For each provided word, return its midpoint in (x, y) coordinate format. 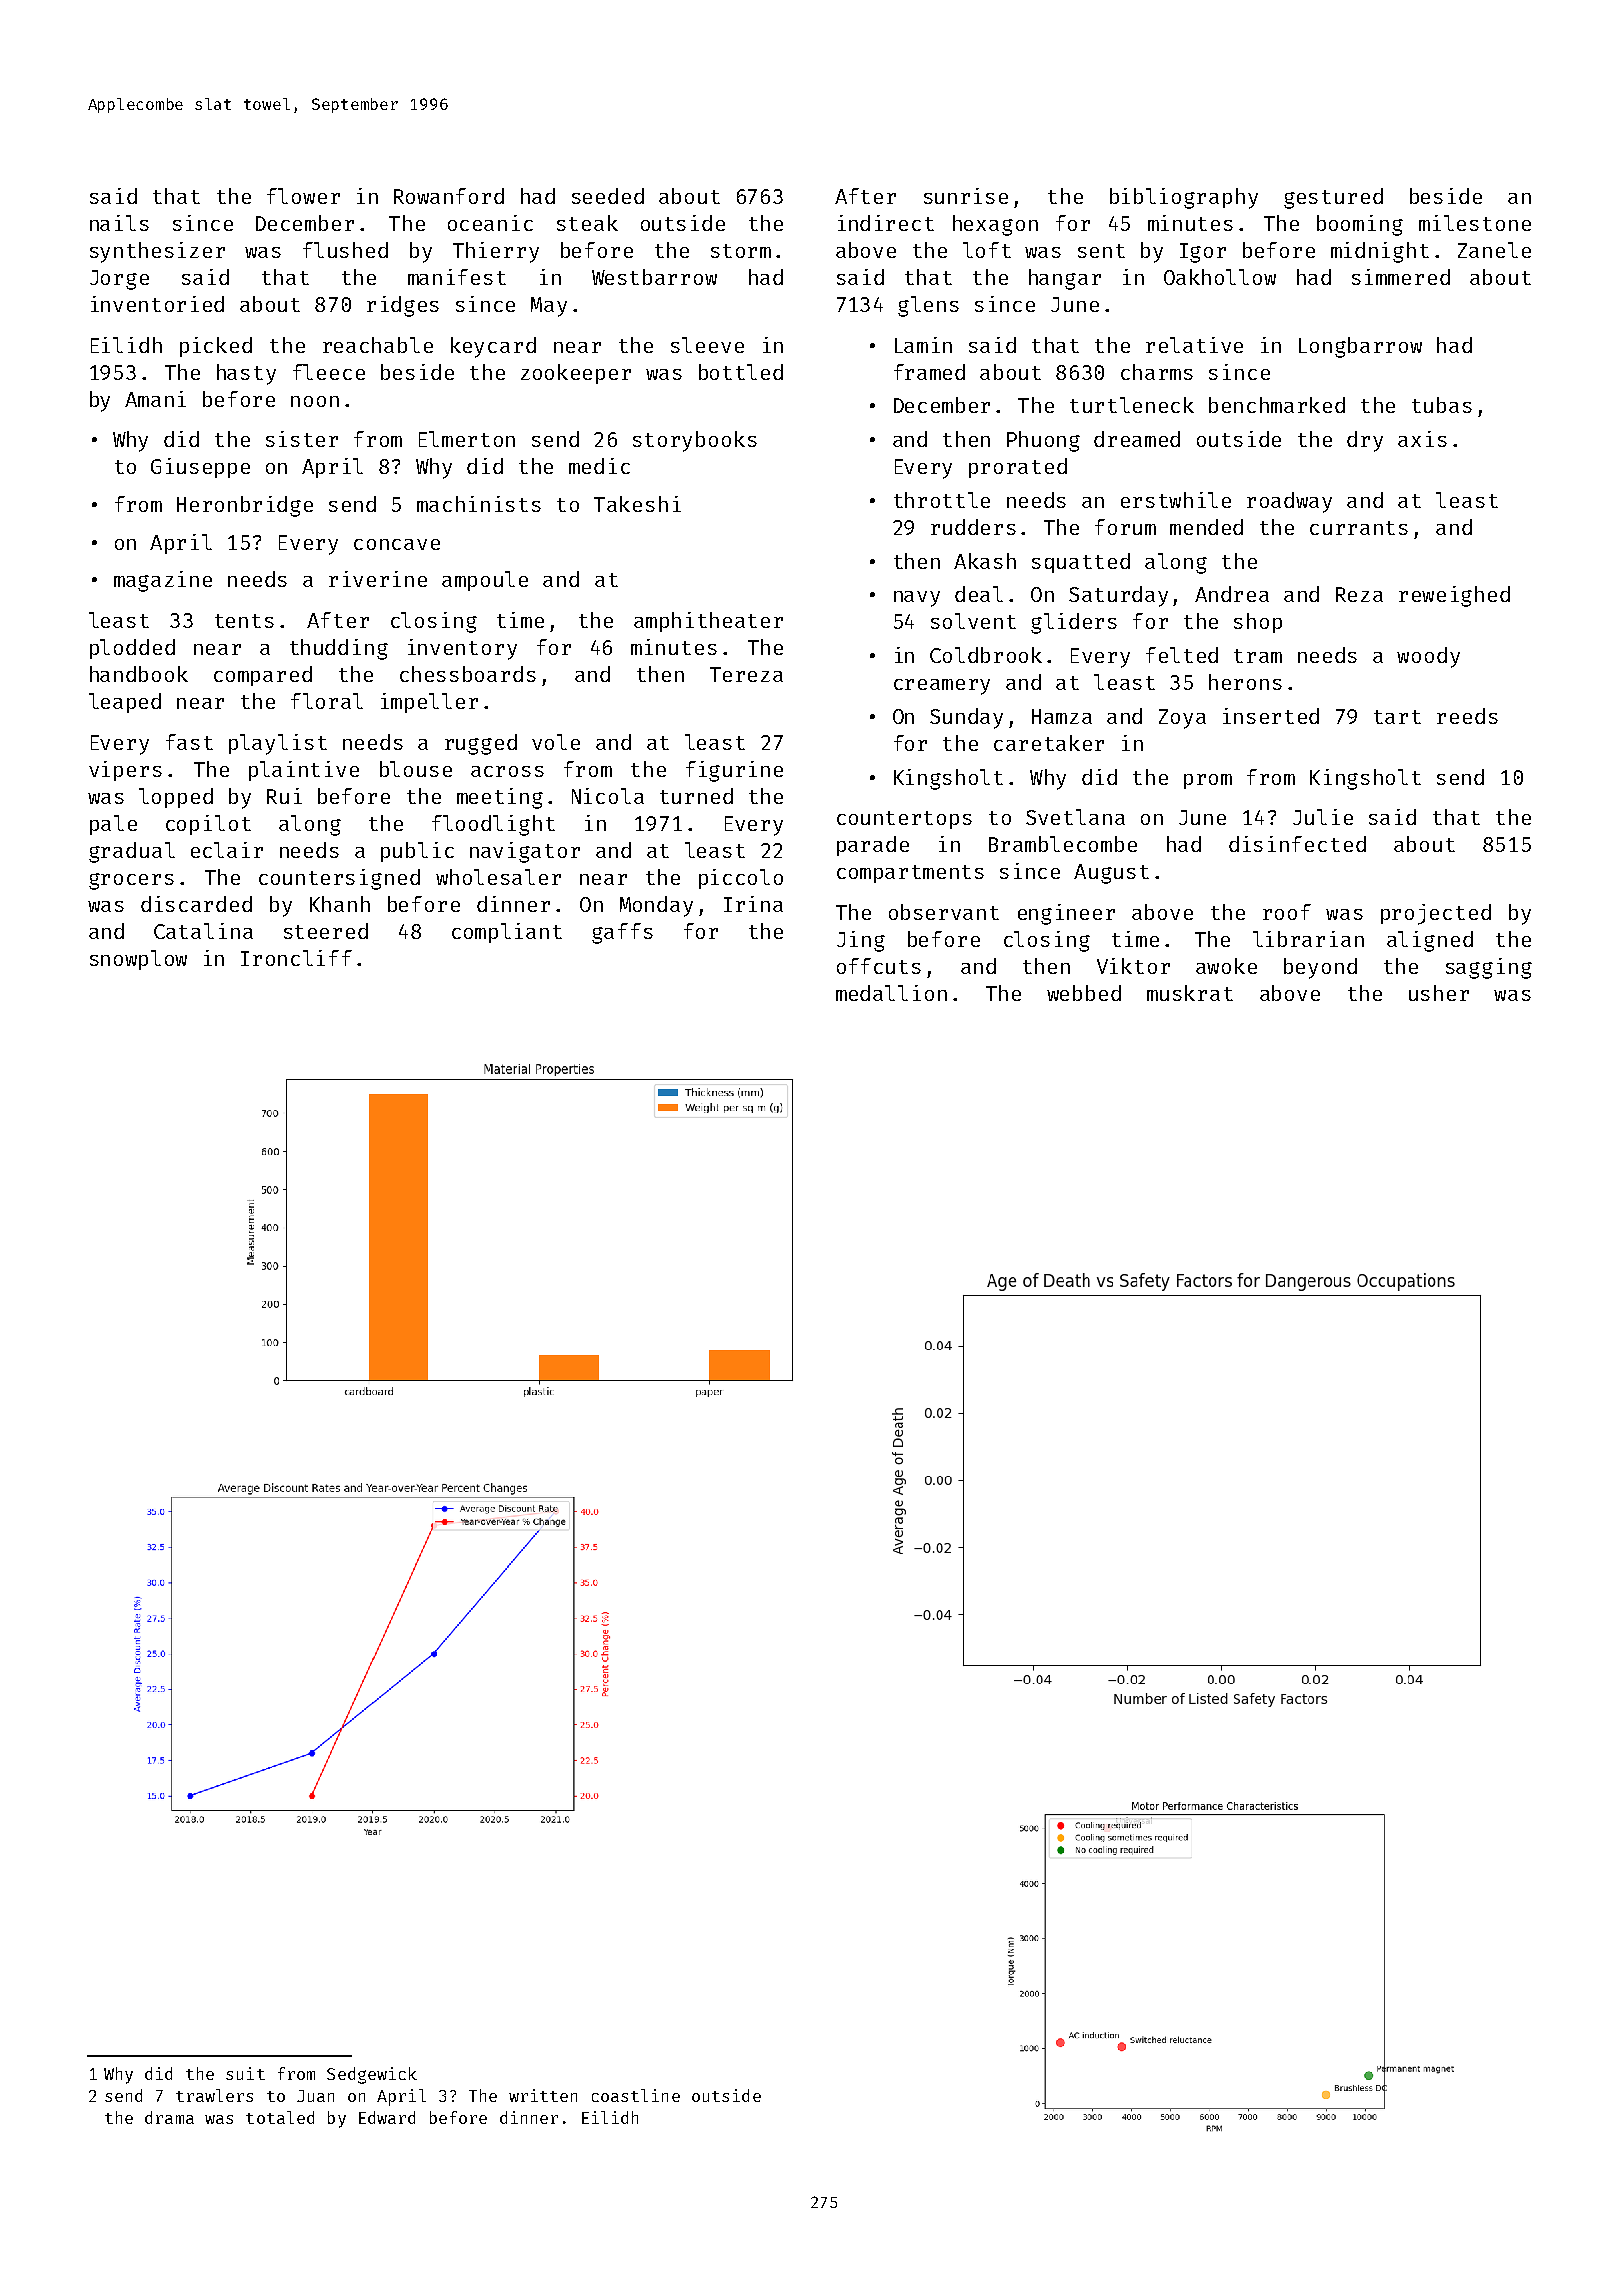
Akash (985, 561)
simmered (1401, 277)
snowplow (138, 960)
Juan (315, 2096)
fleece (329, 372)
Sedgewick (372, 2075)
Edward (387, 2117)
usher (1439, 993)
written (543, 2095)
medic (599, 466)
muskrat (1190, 993)
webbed (1084, 993)
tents (244, 621)
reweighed (1454, 596)
